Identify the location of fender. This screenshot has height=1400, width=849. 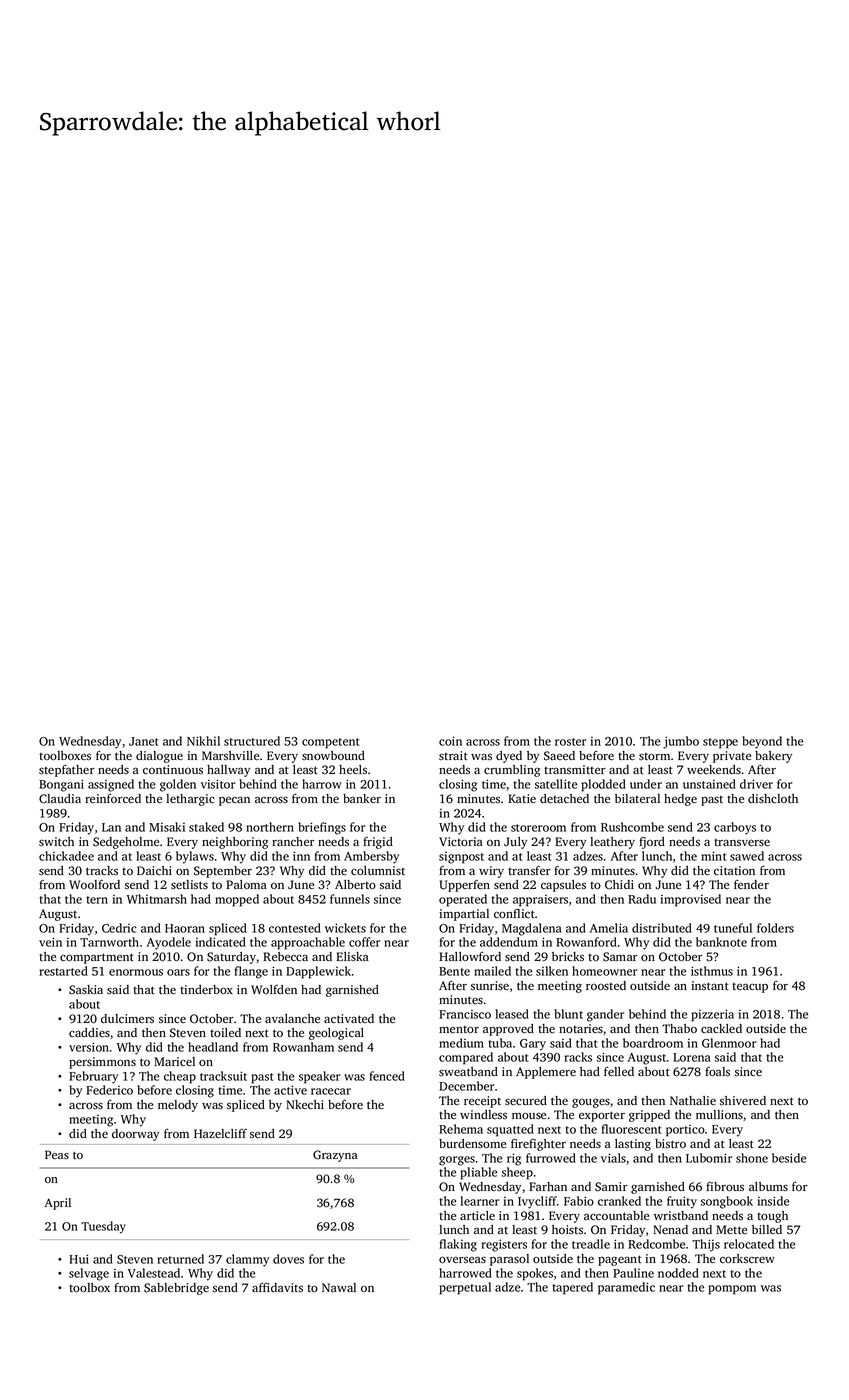
(751, 884).
